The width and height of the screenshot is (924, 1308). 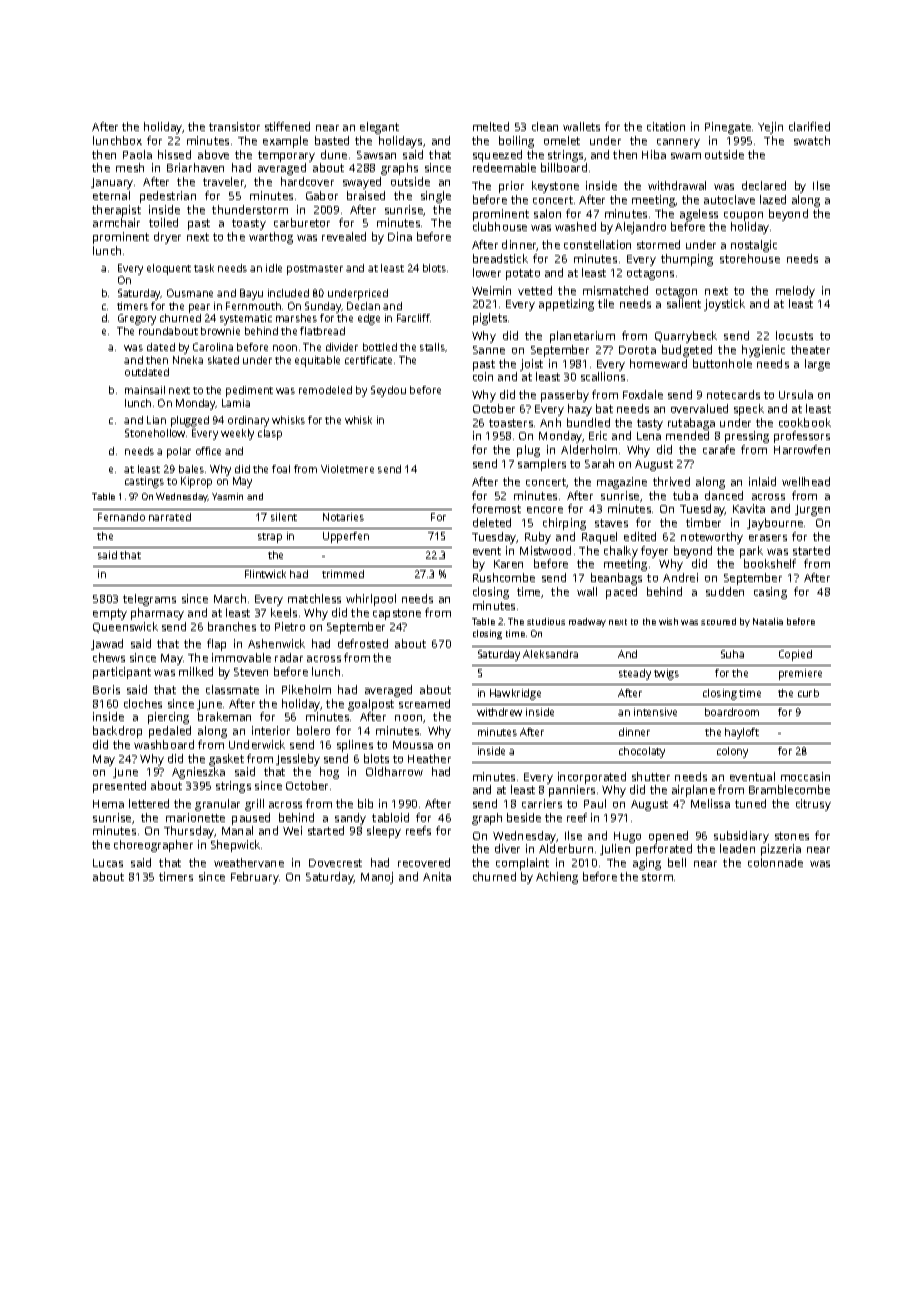 What do you see at coordinates (794, 335) in the screenshot?
I see `locusts` at bounding box center [794, 335].
